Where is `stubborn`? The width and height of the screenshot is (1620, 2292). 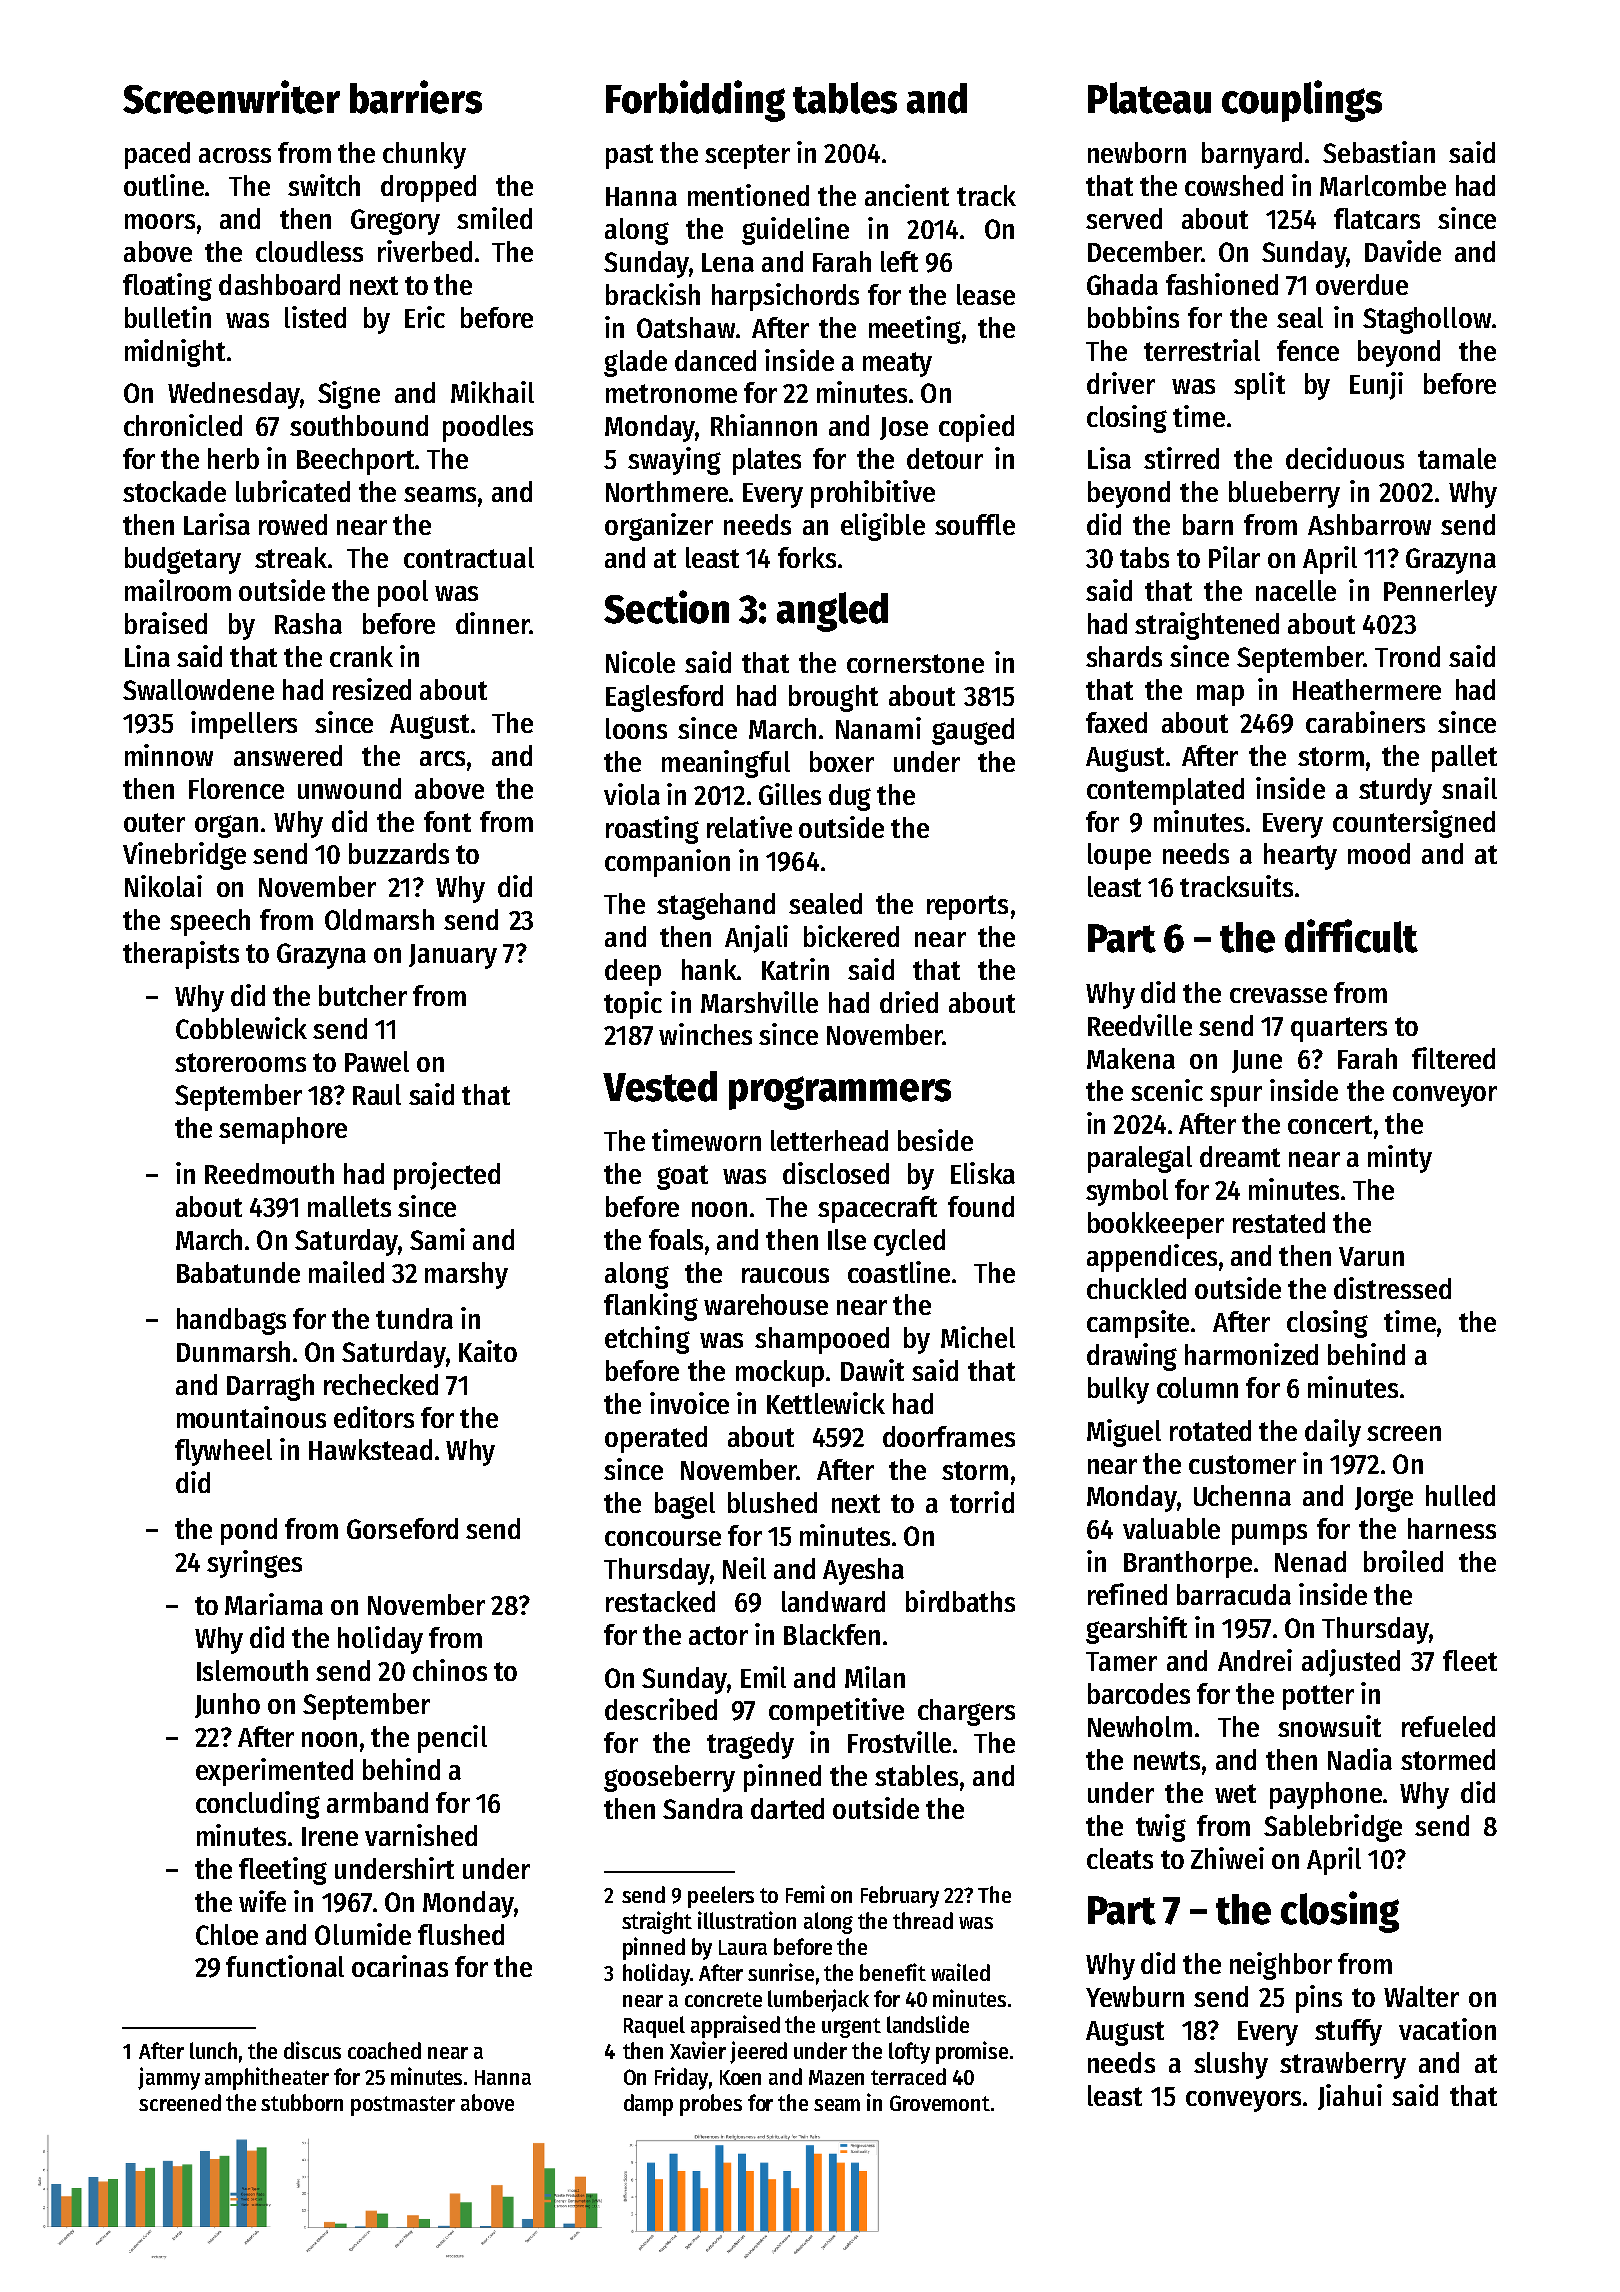
stubborn is located at coordinates (302, 2102).
